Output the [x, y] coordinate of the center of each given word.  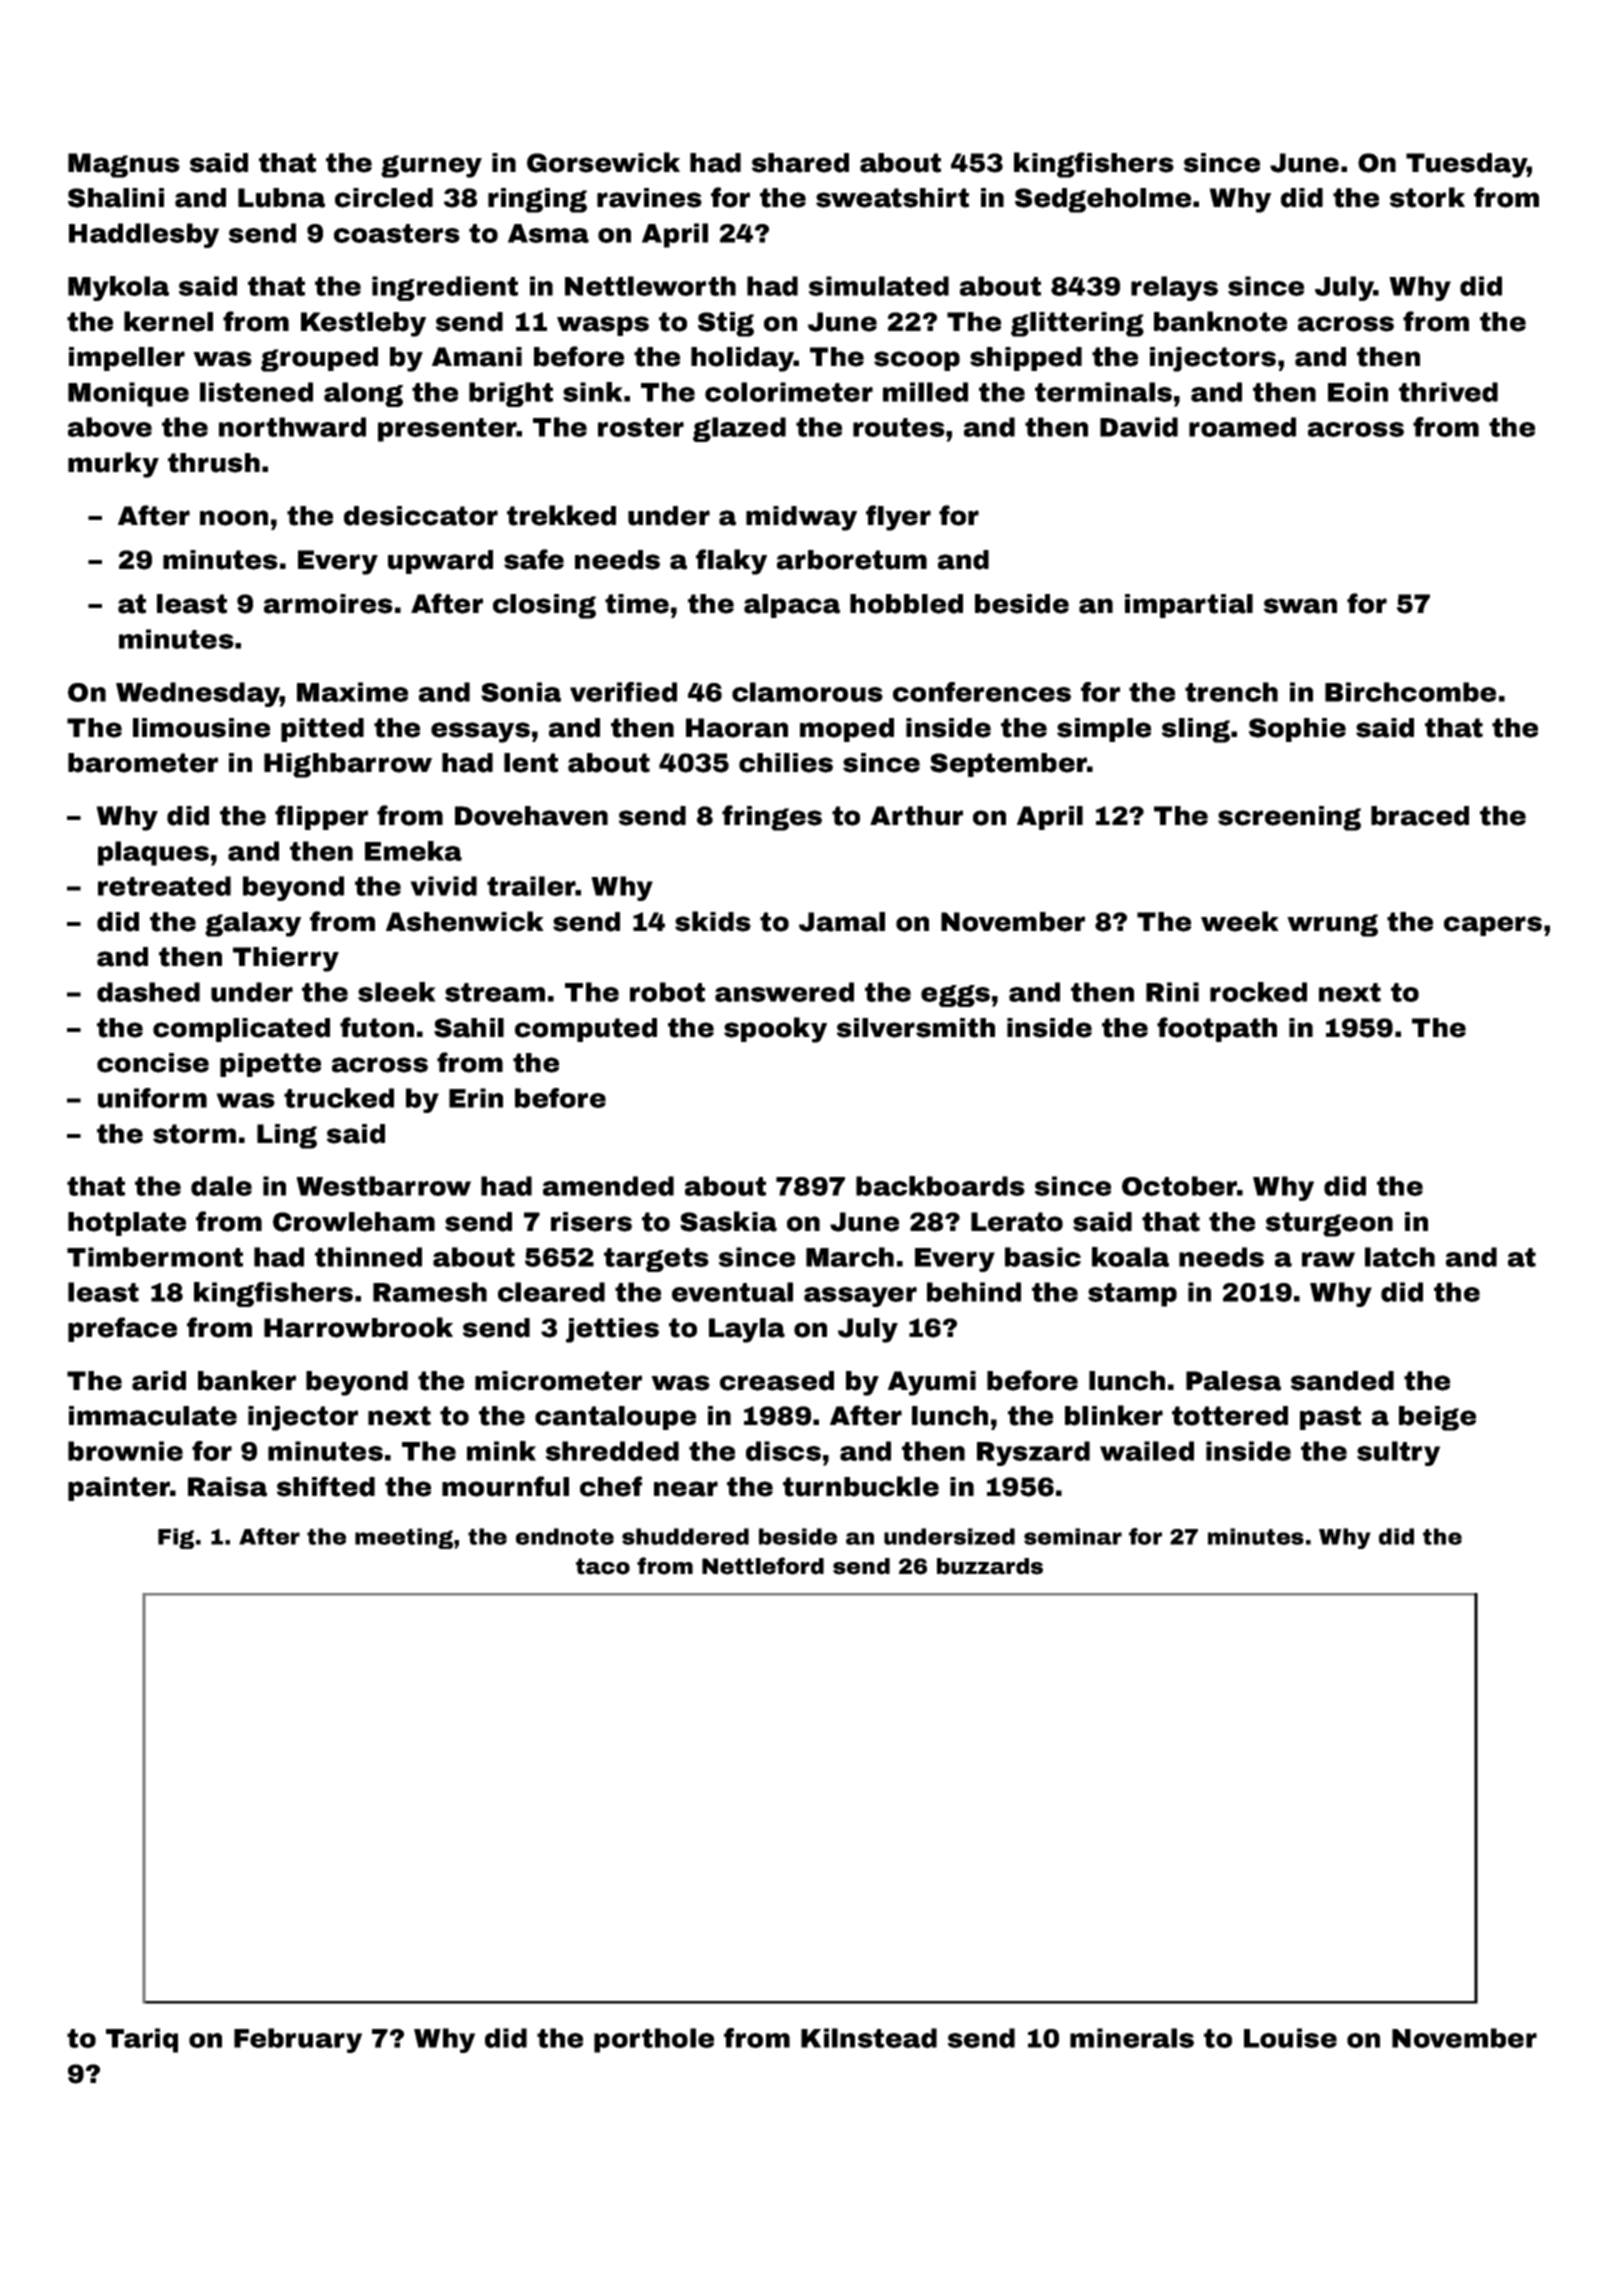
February [298, 2040]
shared [800, 163]
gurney [431, 166]
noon [234, 518]
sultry [1398, 1453]
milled [925, 392]
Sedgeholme [1103, 200]
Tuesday [1466, 165]
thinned [368, 1257]
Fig [176, 1538]
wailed [1147, 1451]
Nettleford [763, 1566]
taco [603, 1566]
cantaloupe [615, 1418]
